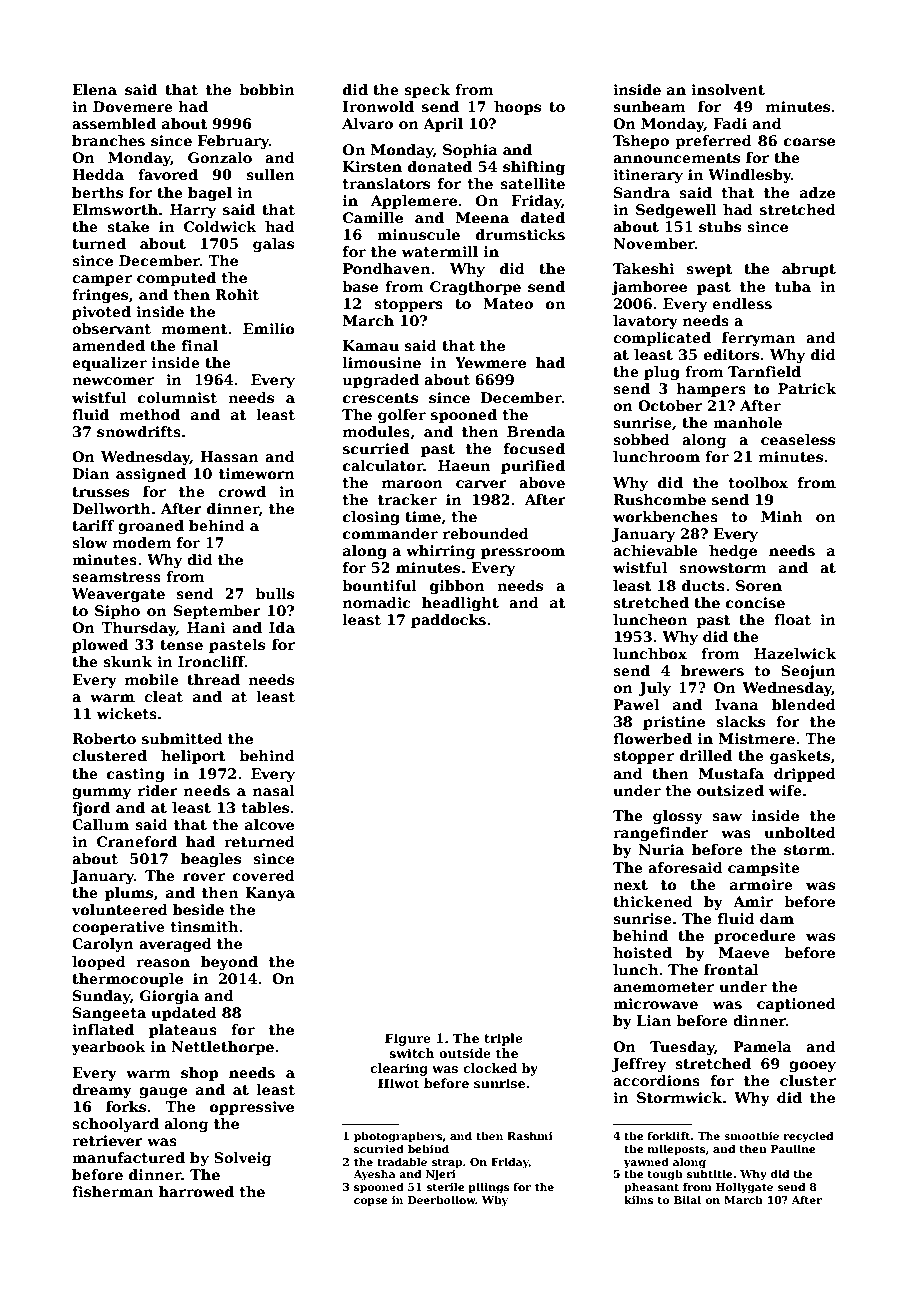 The width and height of the screenshot is (908, 1316). I want to click on coarse, so click(809, 142).
